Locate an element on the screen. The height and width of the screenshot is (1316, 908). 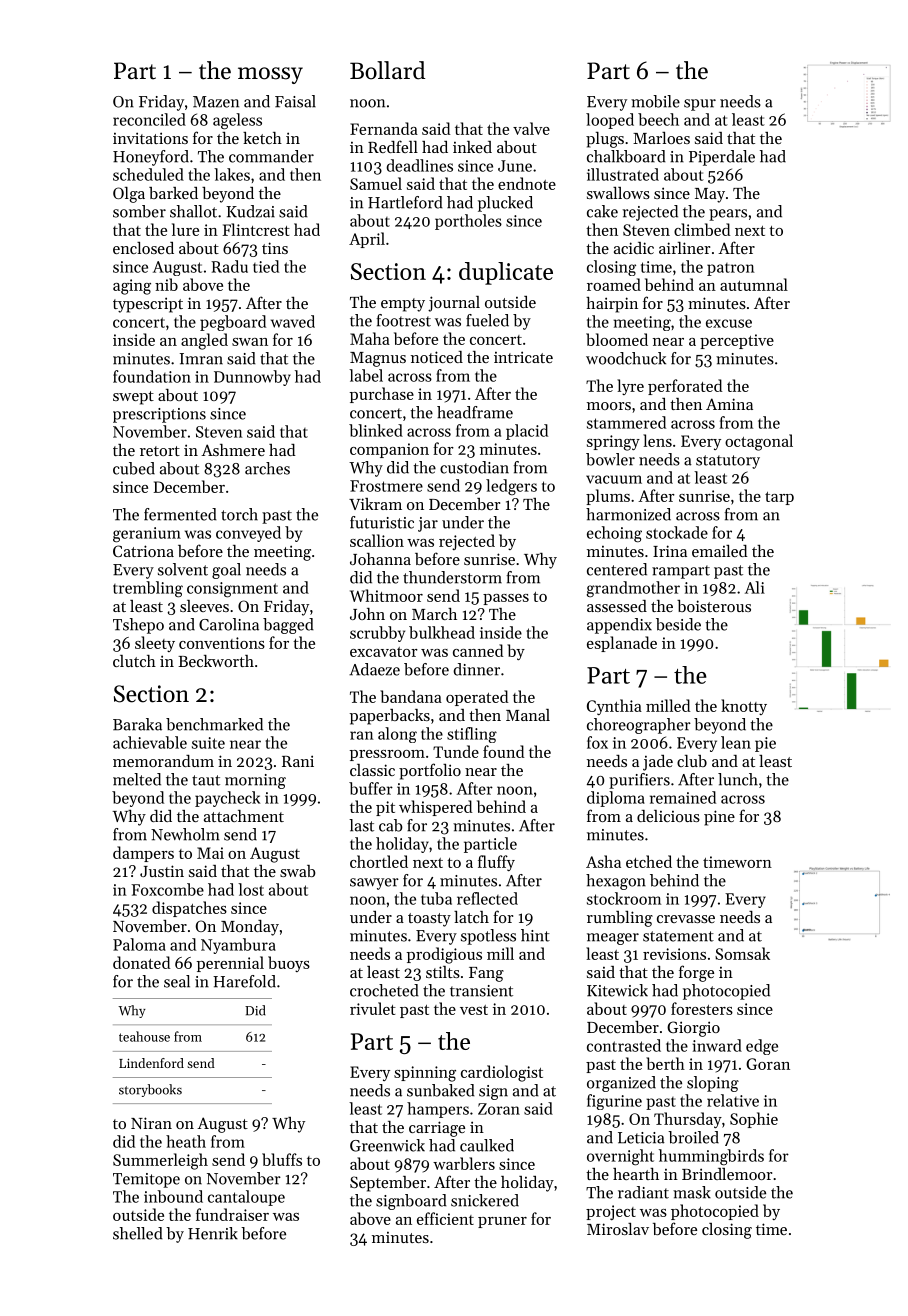
Henrik is located at coordinates (213, 1233).
